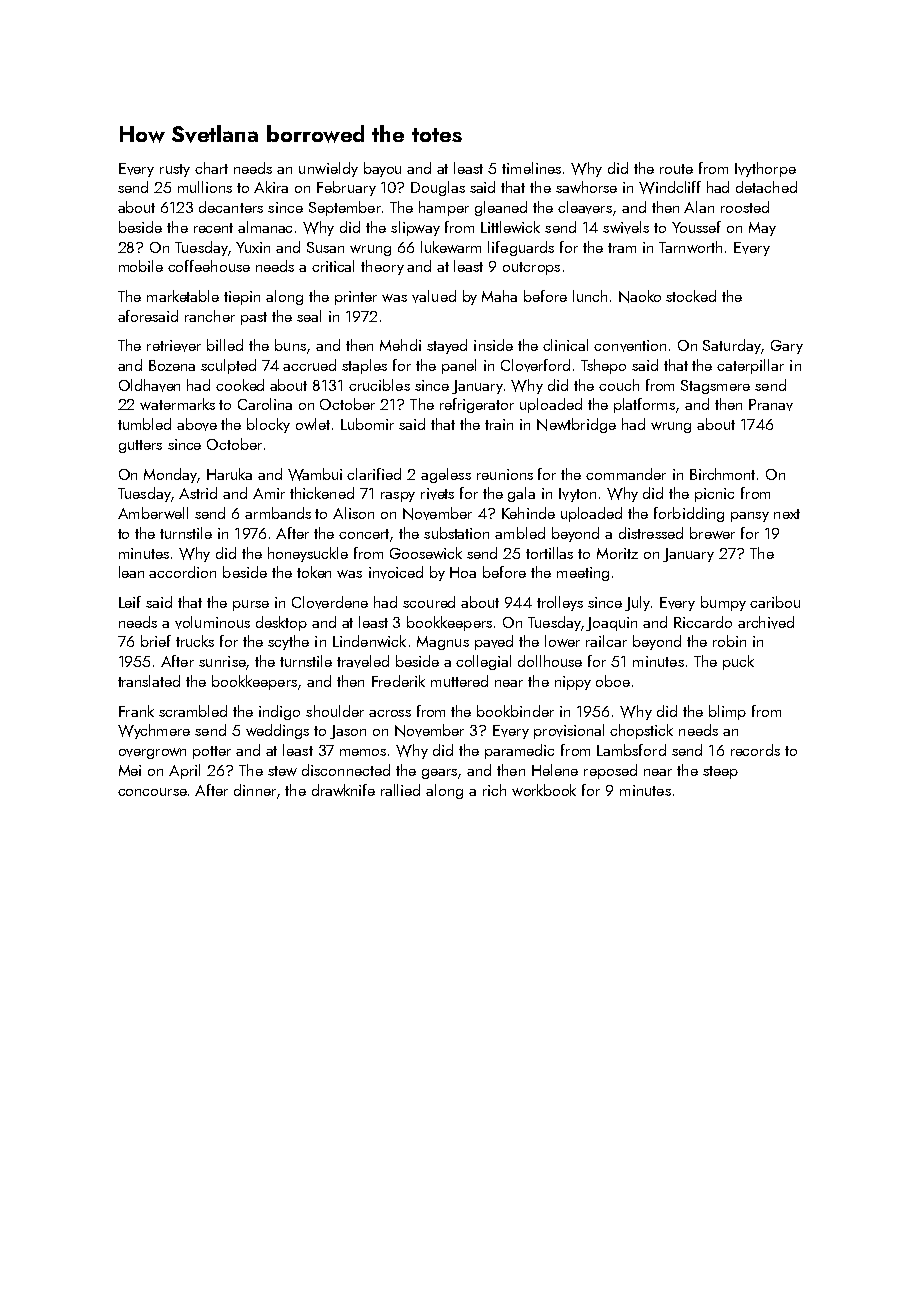 This image has height=1308, width=924. Describe the element at coordinates (367, 424) in the image. I see `Lubomir` at that location.
